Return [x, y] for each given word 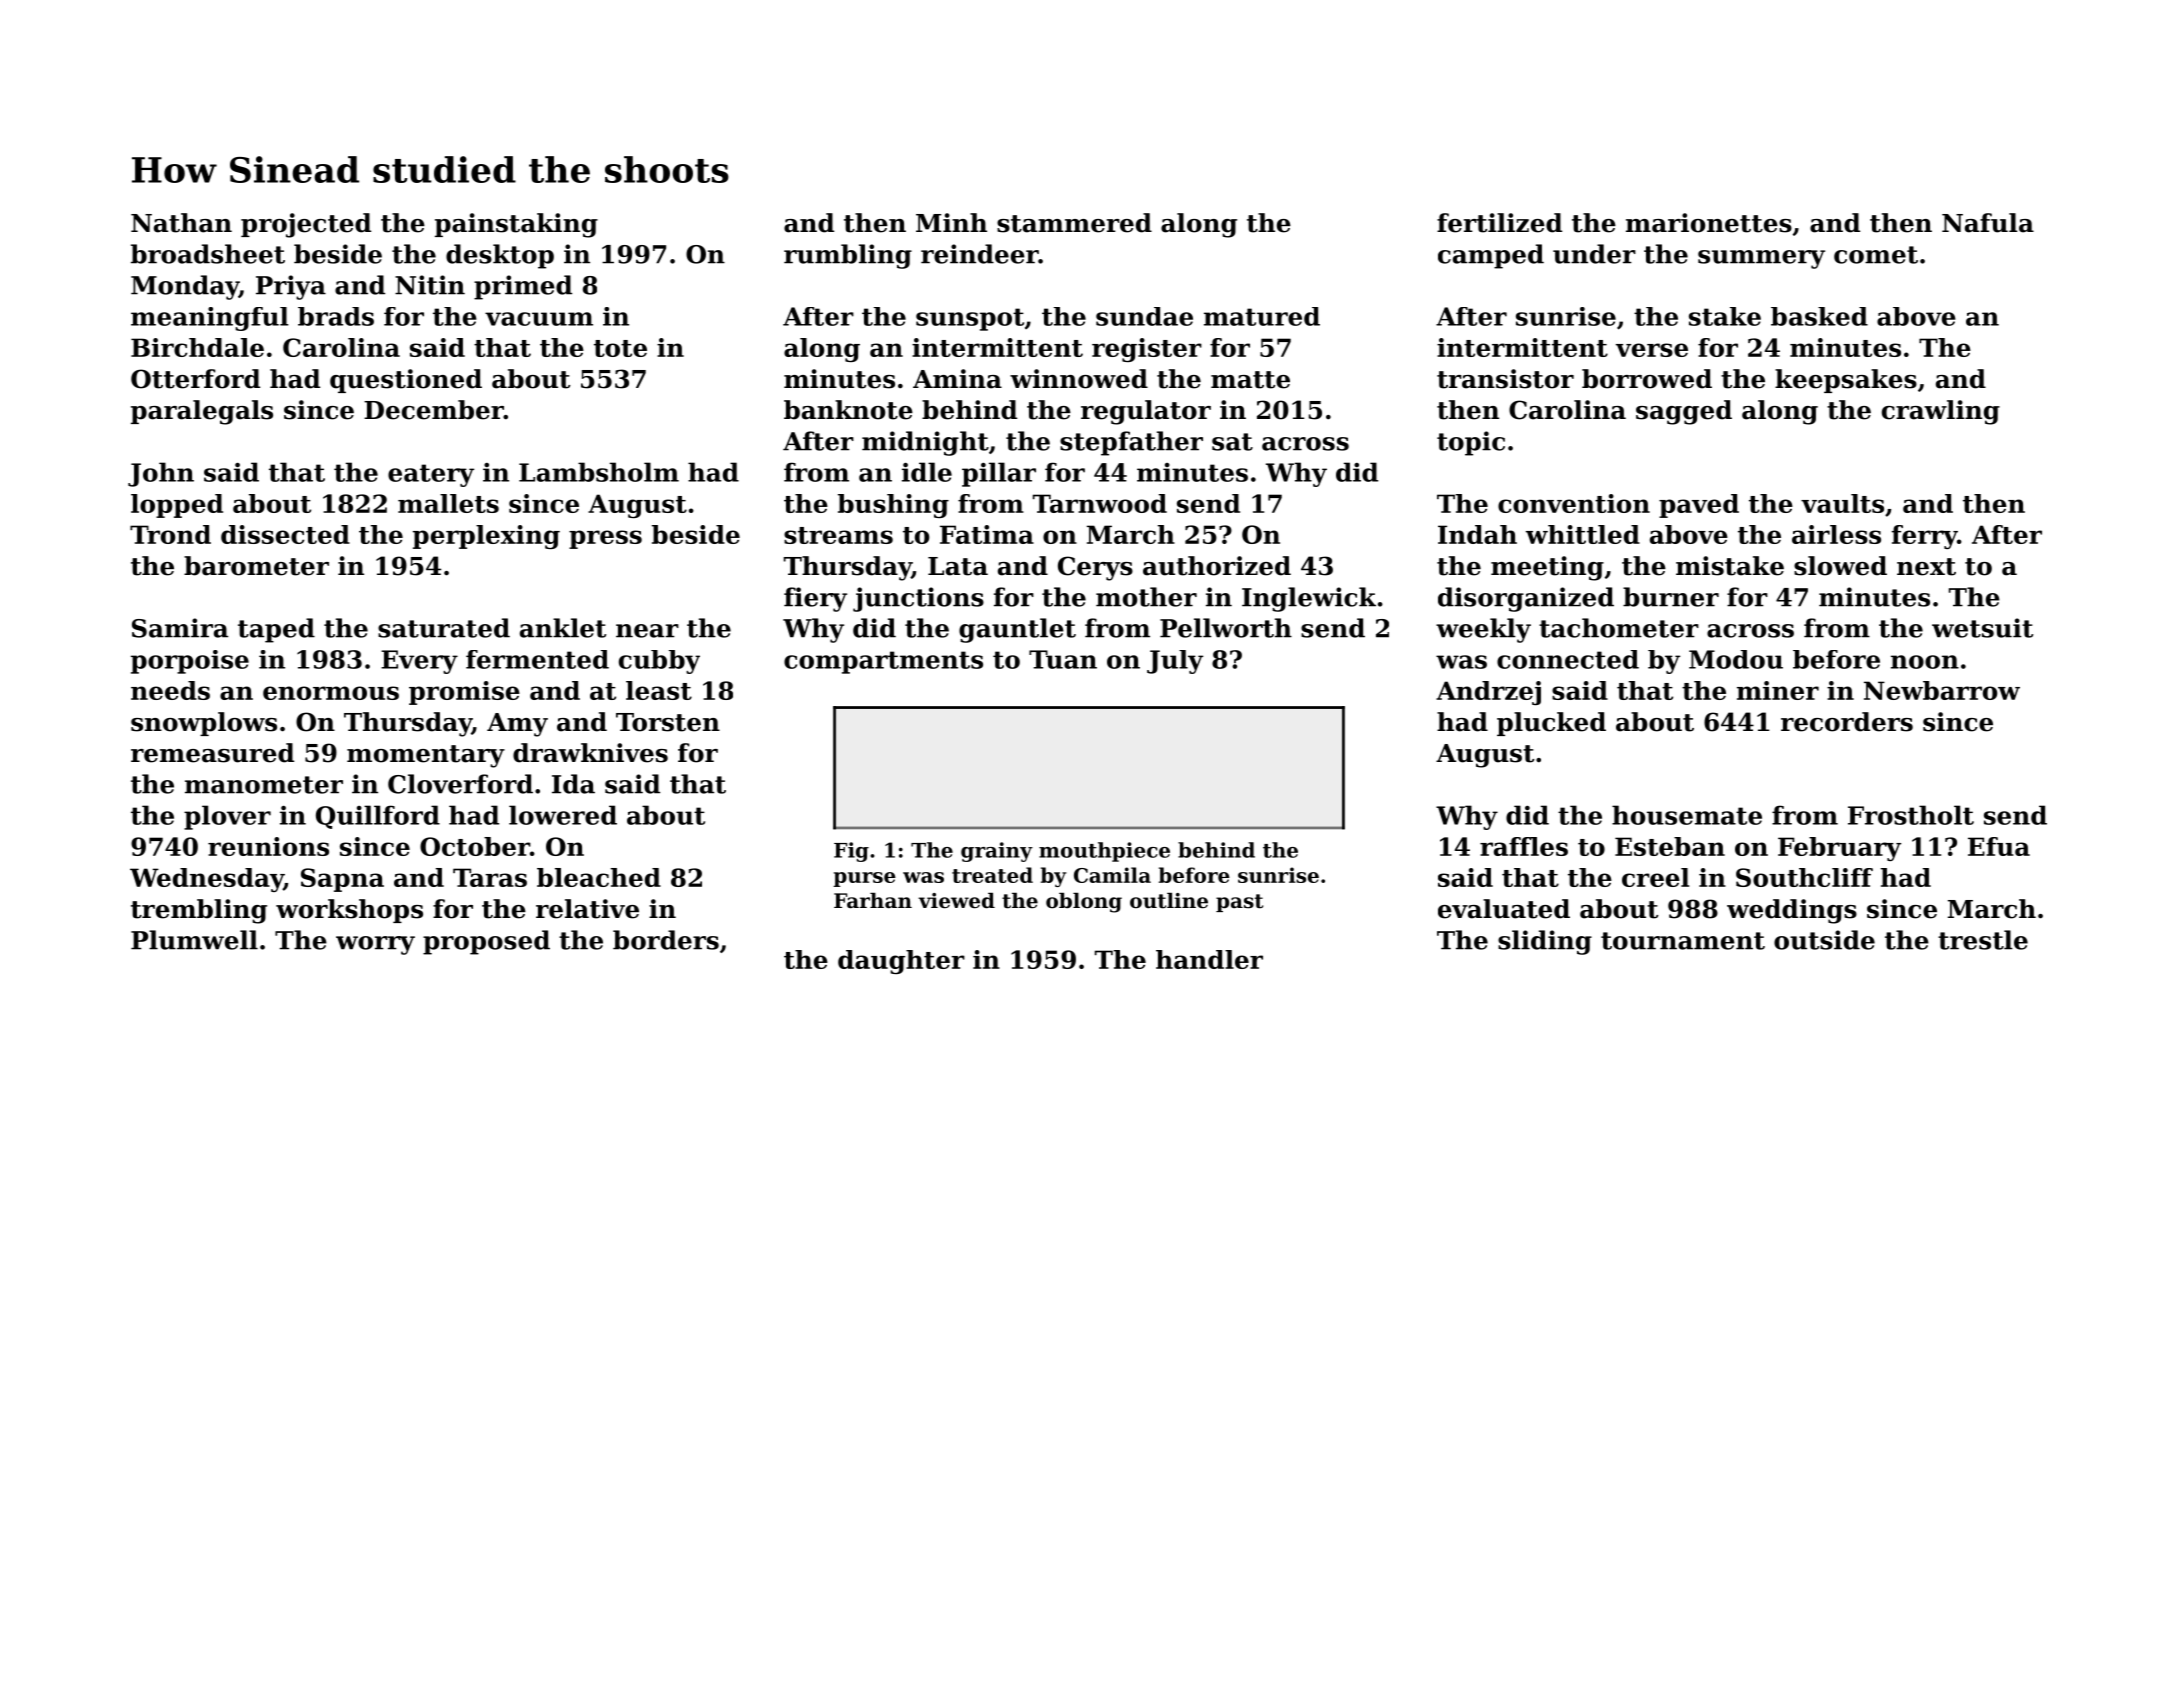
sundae [1144, 316]
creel [1655, 877]
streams [838, 535]
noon [1925, 662]
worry [375, 945]
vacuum [539, 319]
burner [1671, 597]
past [1239, 903]
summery [1761, 259]
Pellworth [1226, 628]
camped [1491, 256]
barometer [256, 566]
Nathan [181, 223]
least [659, 690]
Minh [951, 222]
